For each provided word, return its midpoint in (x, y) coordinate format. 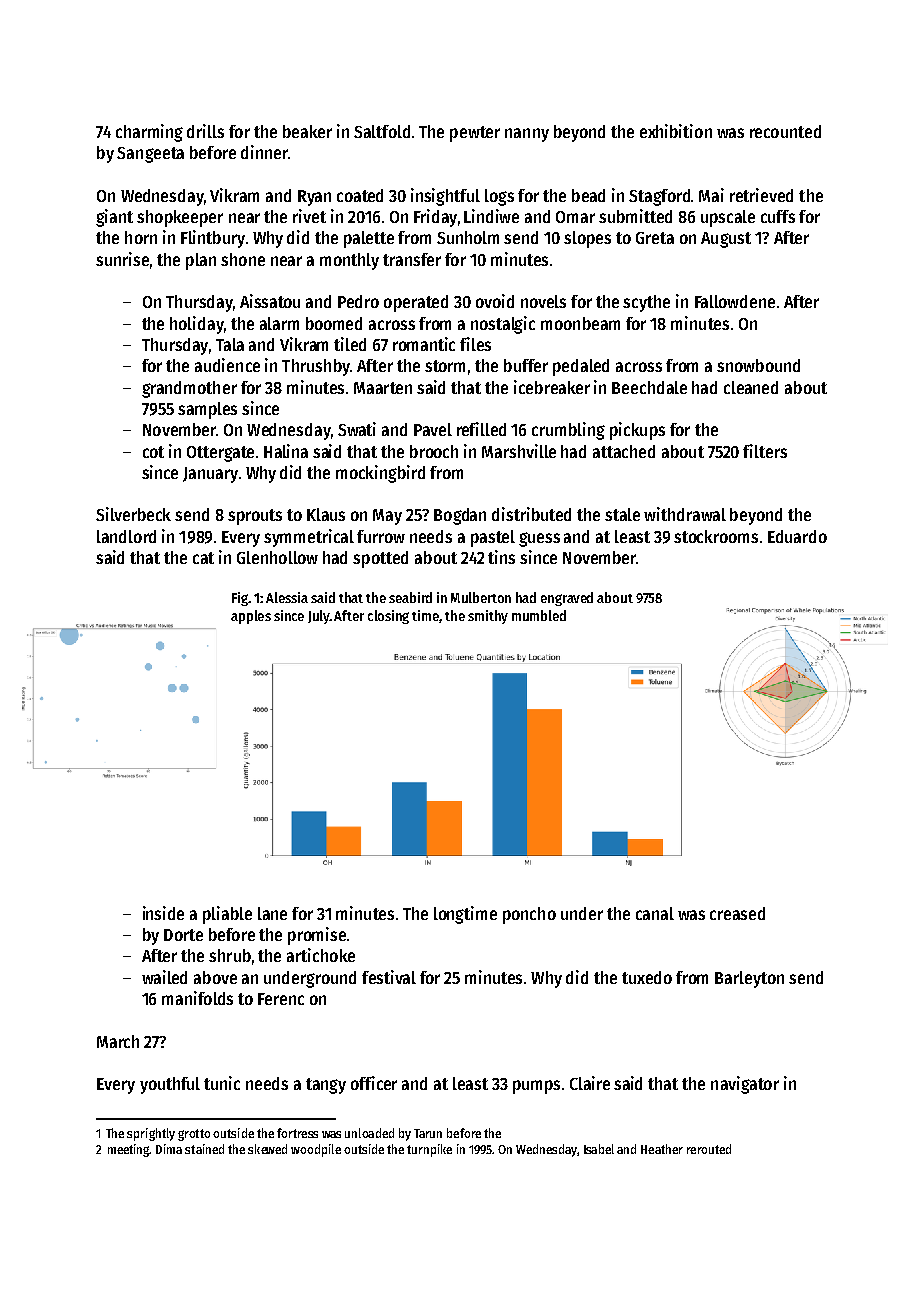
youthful (170, 1085)
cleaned (751, 387)
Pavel (433, 429)
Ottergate (220, 454)
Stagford (659, 197)
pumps (536, 1087)
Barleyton (749, 979)
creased (737, 913)
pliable (227, 915)
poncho (529, 915)
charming (149, 133)
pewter (475, 134)
